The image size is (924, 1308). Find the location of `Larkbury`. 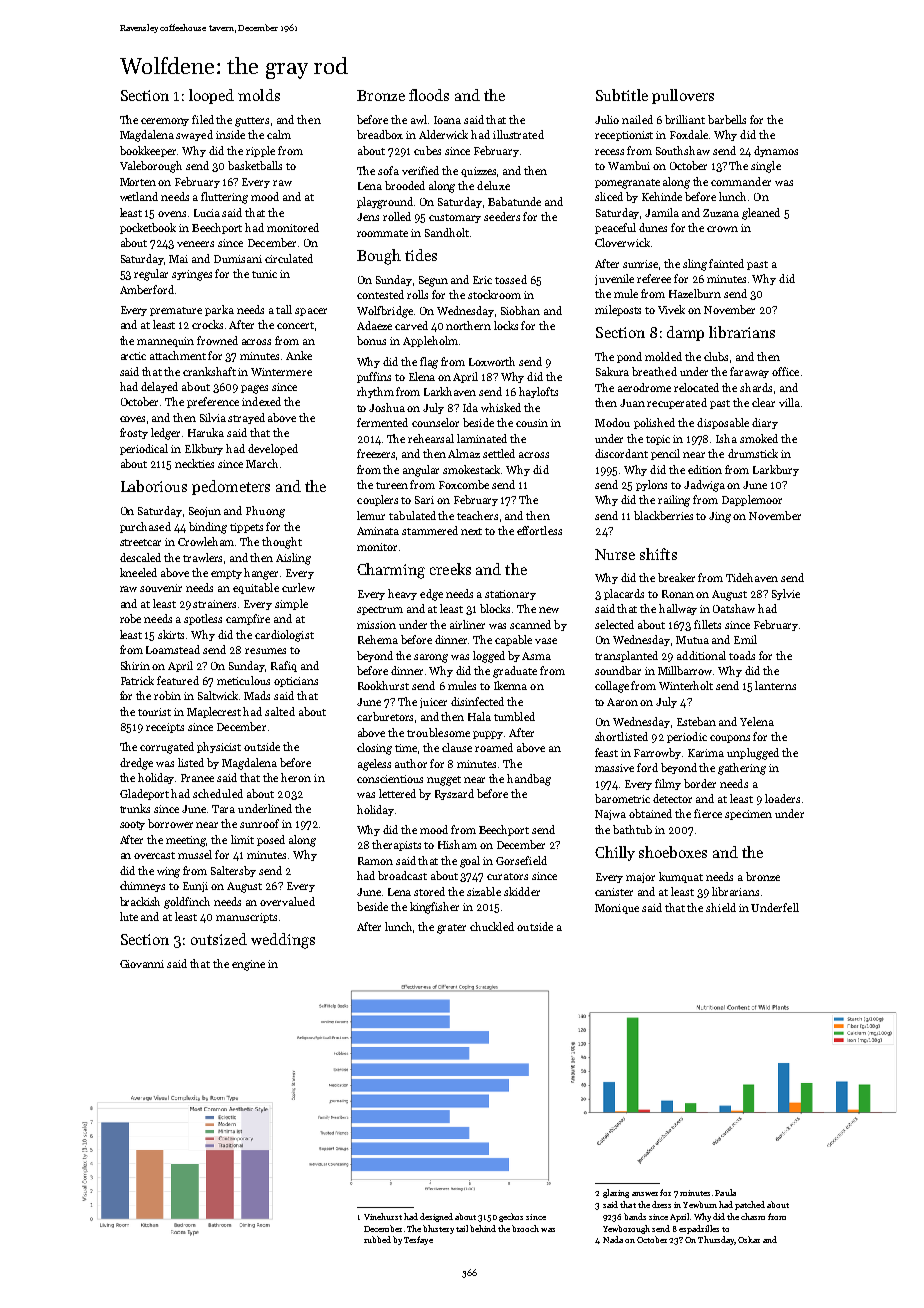

Larkbury is located at coordinates (776, 470).
